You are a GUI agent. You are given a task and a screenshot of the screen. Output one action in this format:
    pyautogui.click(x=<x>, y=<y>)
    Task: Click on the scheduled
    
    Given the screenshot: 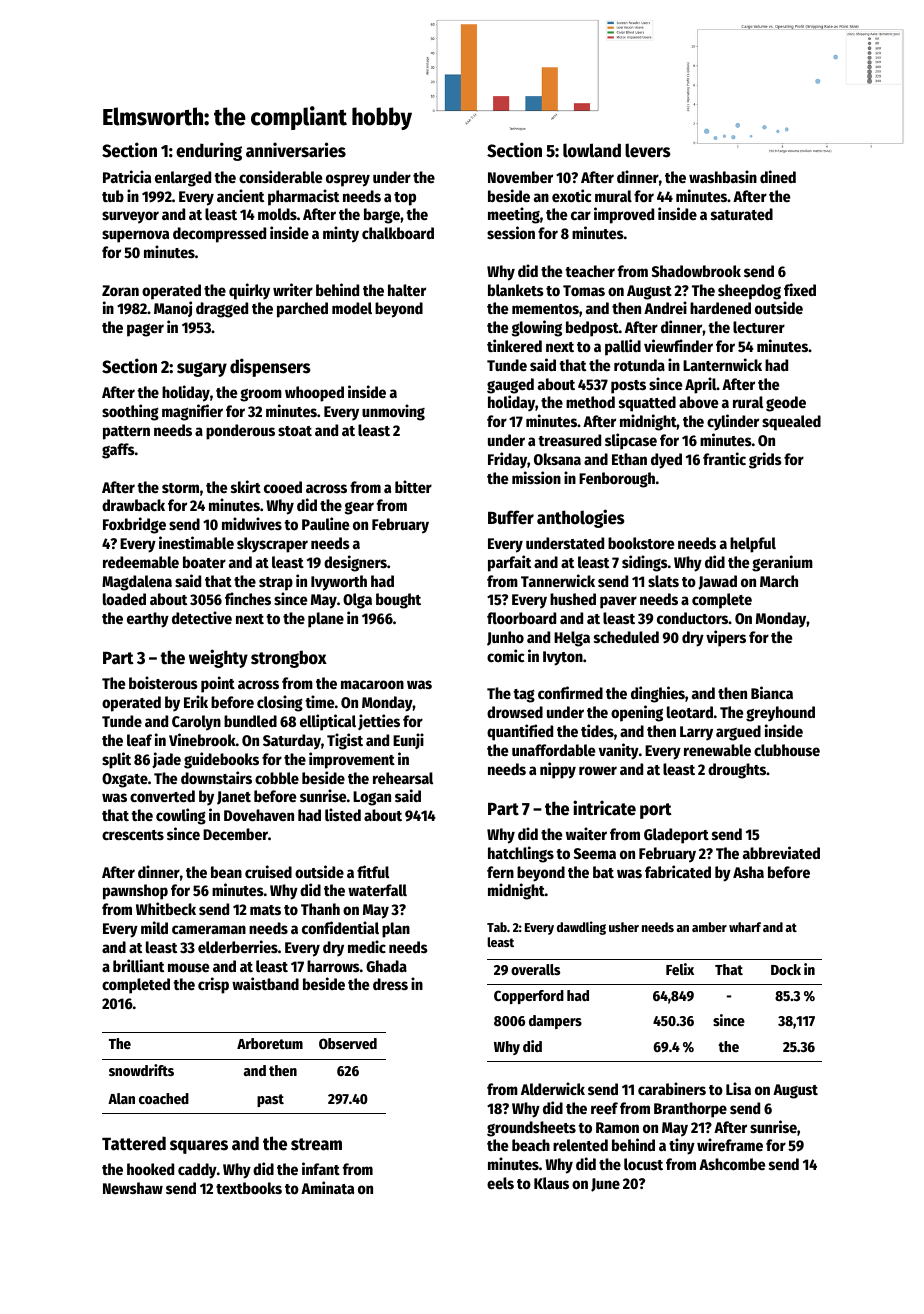 What is the action you would take?
    pyautogui.click(x=626, y=637)
